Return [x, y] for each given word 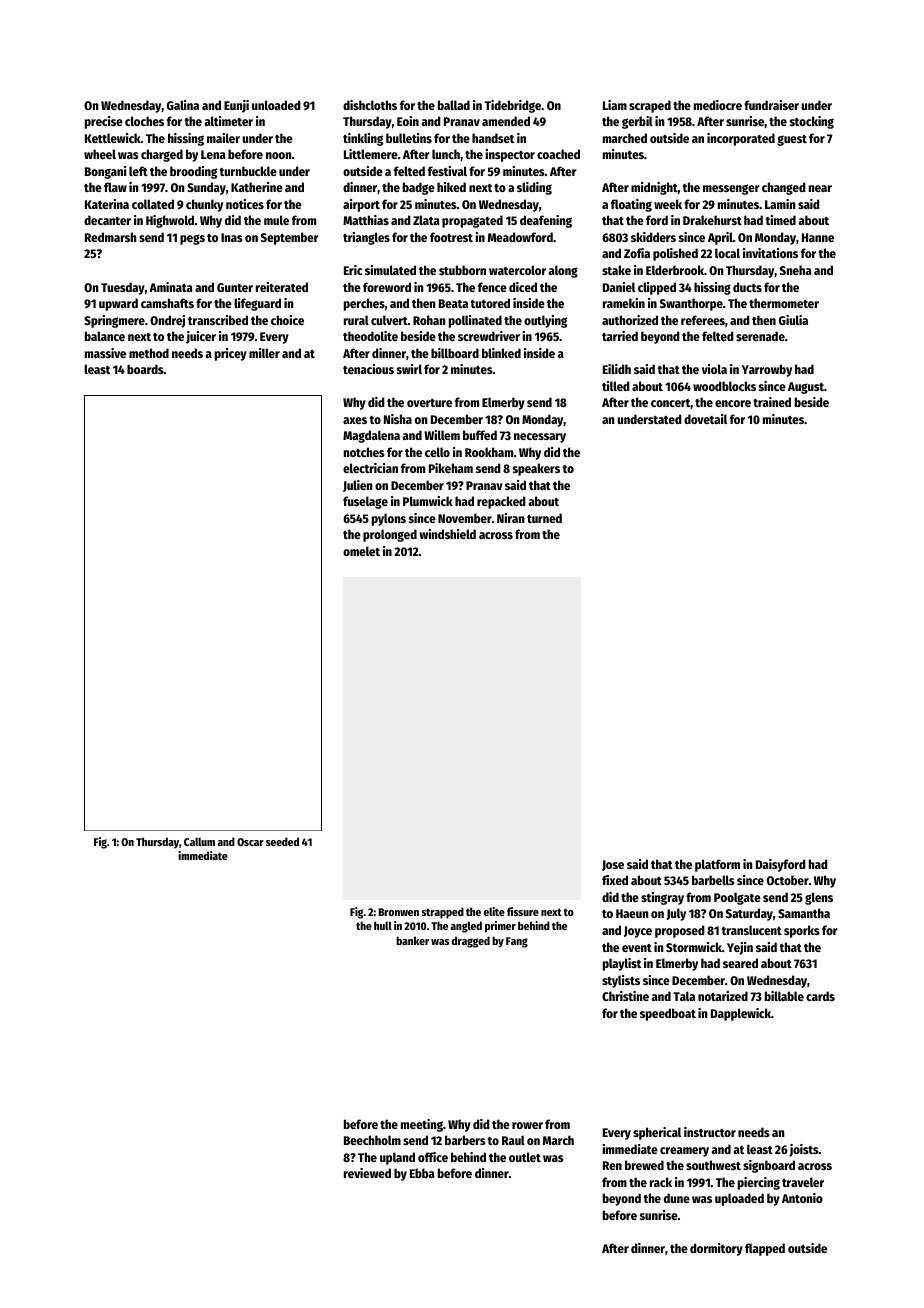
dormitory [716, 1249]
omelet [361, 551]
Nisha [398, 419]
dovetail [705, 419]
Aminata [171, 287]
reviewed [367, 1173]
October [788, 880]
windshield [447, 534]
